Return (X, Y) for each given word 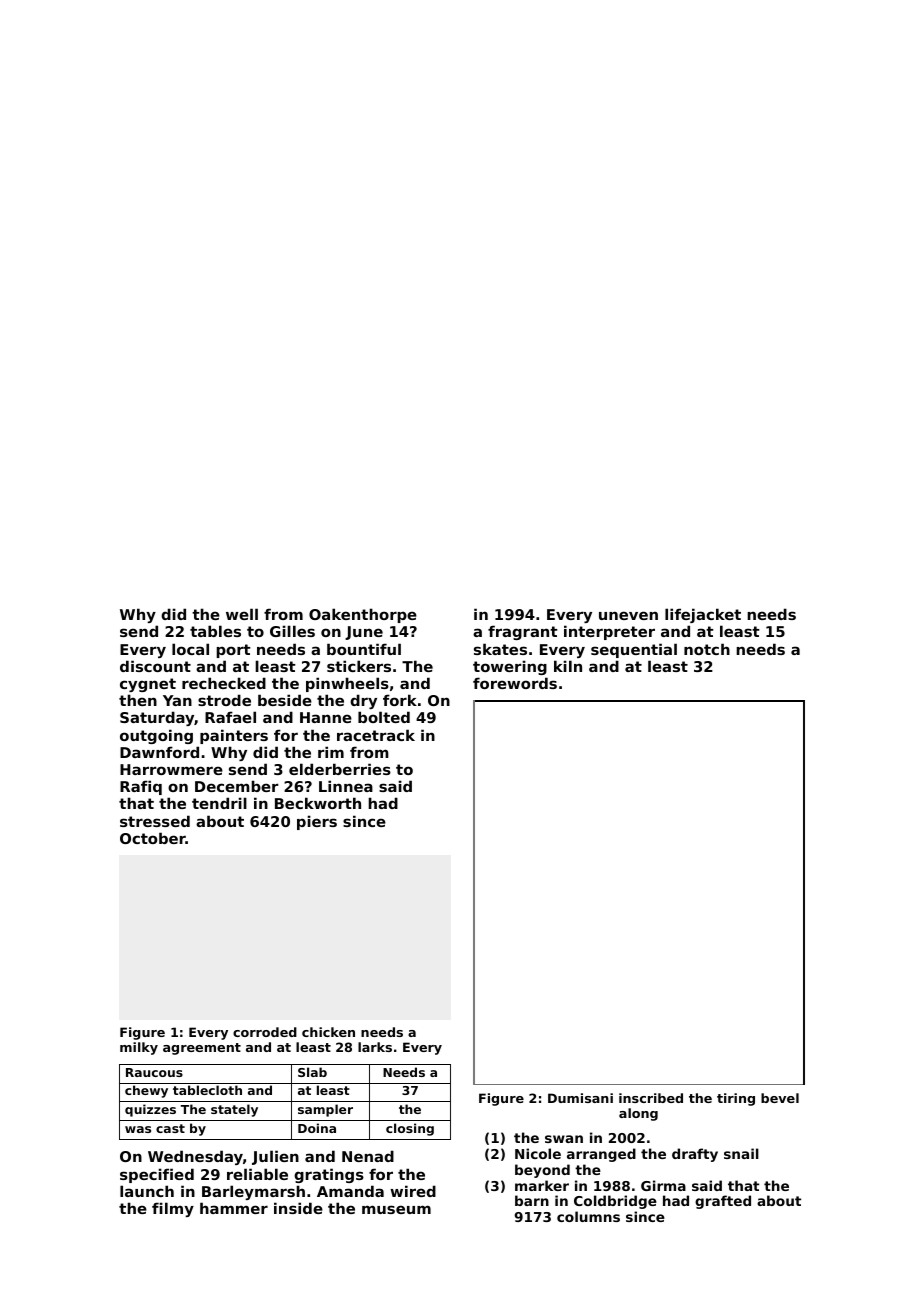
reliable (257, 1174)
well (242, 614)
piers (317, 822)
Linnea (346, 786)
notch (707, 649)
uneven (628, 615)
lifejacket (703, 615)
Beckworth (318, 803)
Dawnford (159, 752)
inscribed (651, 1098)
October (153, 838)
